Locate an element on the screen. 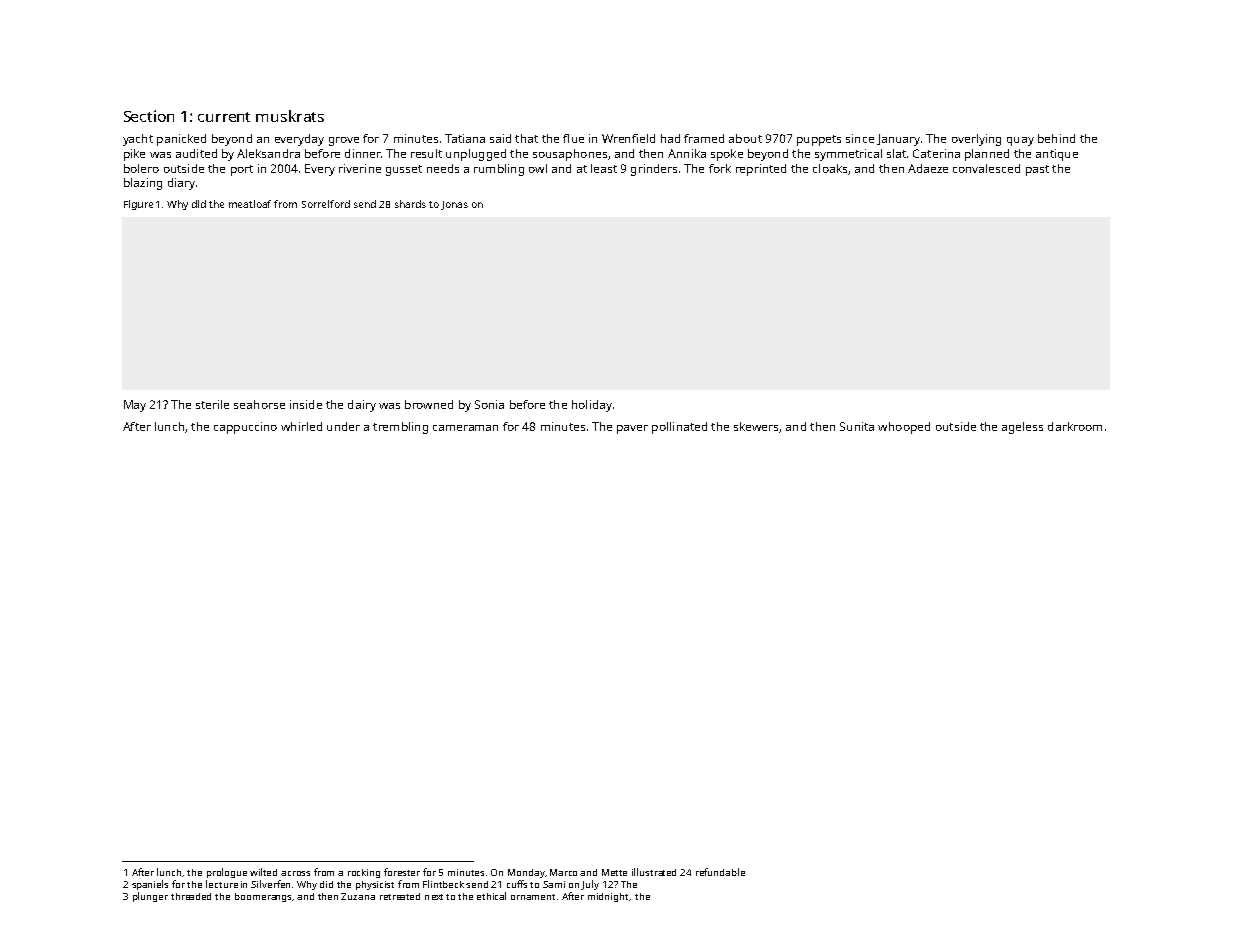 This screenshot has width=1233, height=952. fork is located at coordinates (720, 168).
